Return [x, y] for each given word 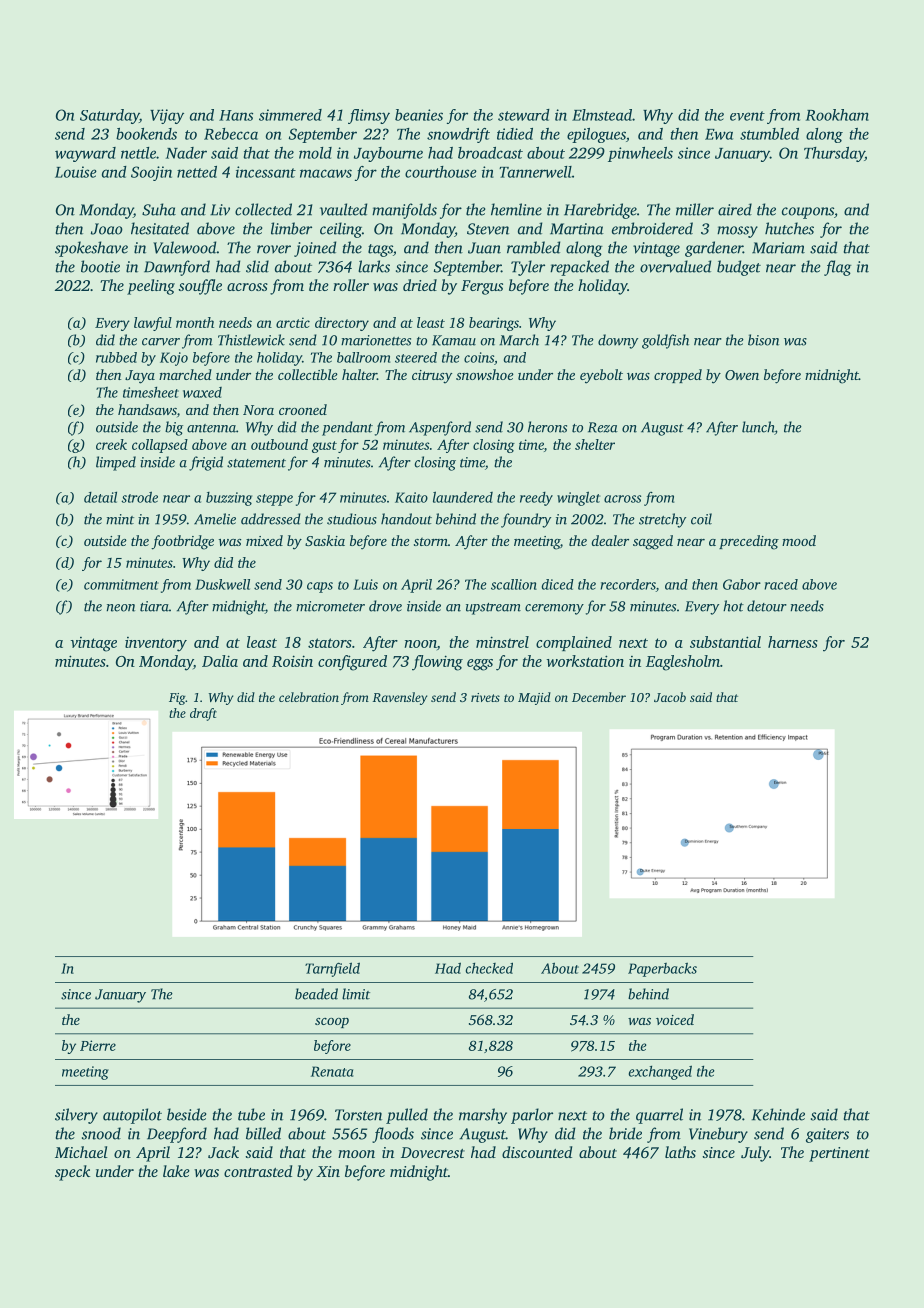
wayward [85, 154]
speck [72, 1173]
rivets [485, 697]
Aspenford [440, 428]
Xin [328, 1171]
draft [203, 714]
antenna [211, 428]
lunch [758, 428]
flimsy [369, 116]
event [747, 116]
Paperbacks [662, 969]
